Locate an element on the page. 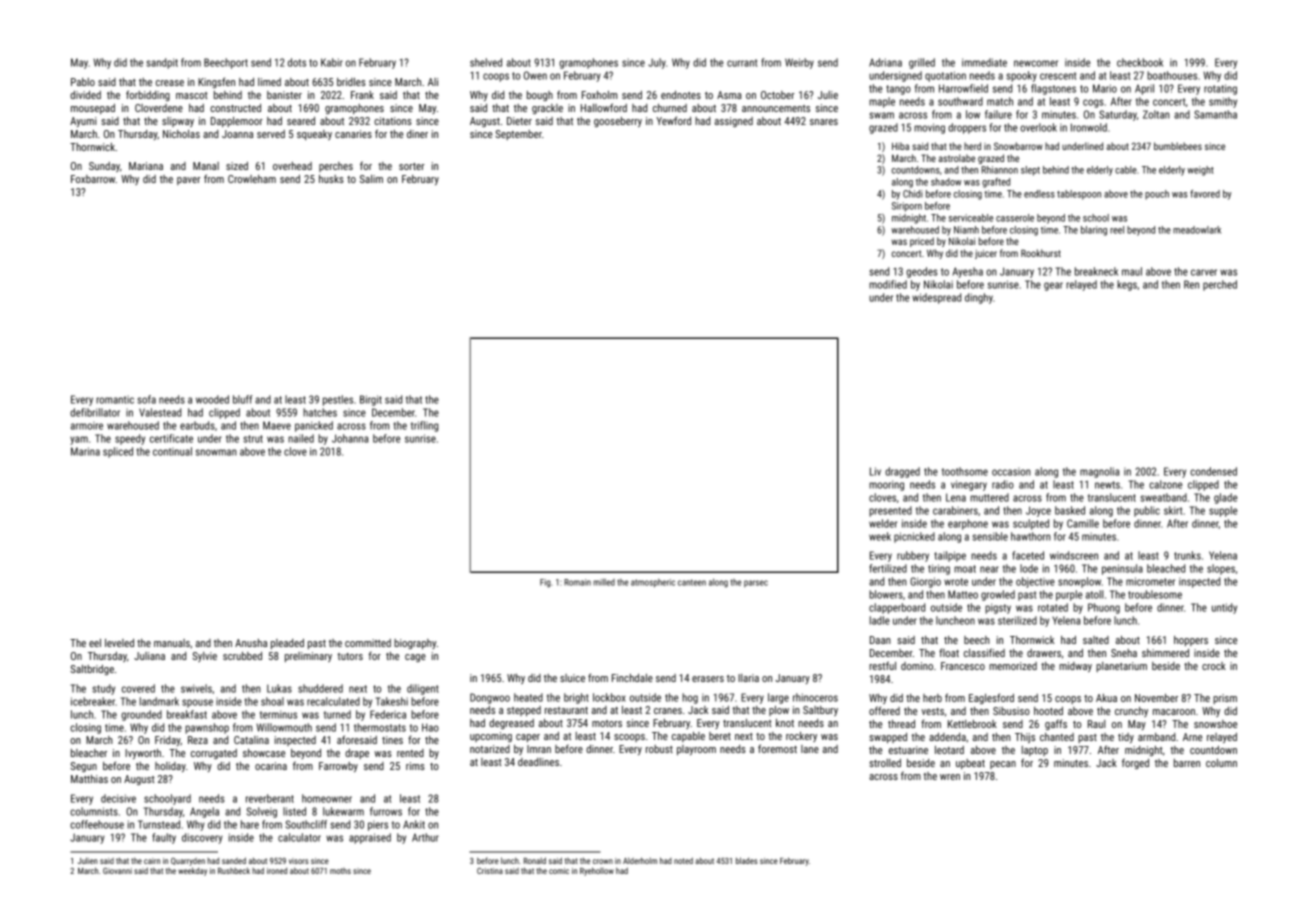  currant is located at coordinates (742, 63).
